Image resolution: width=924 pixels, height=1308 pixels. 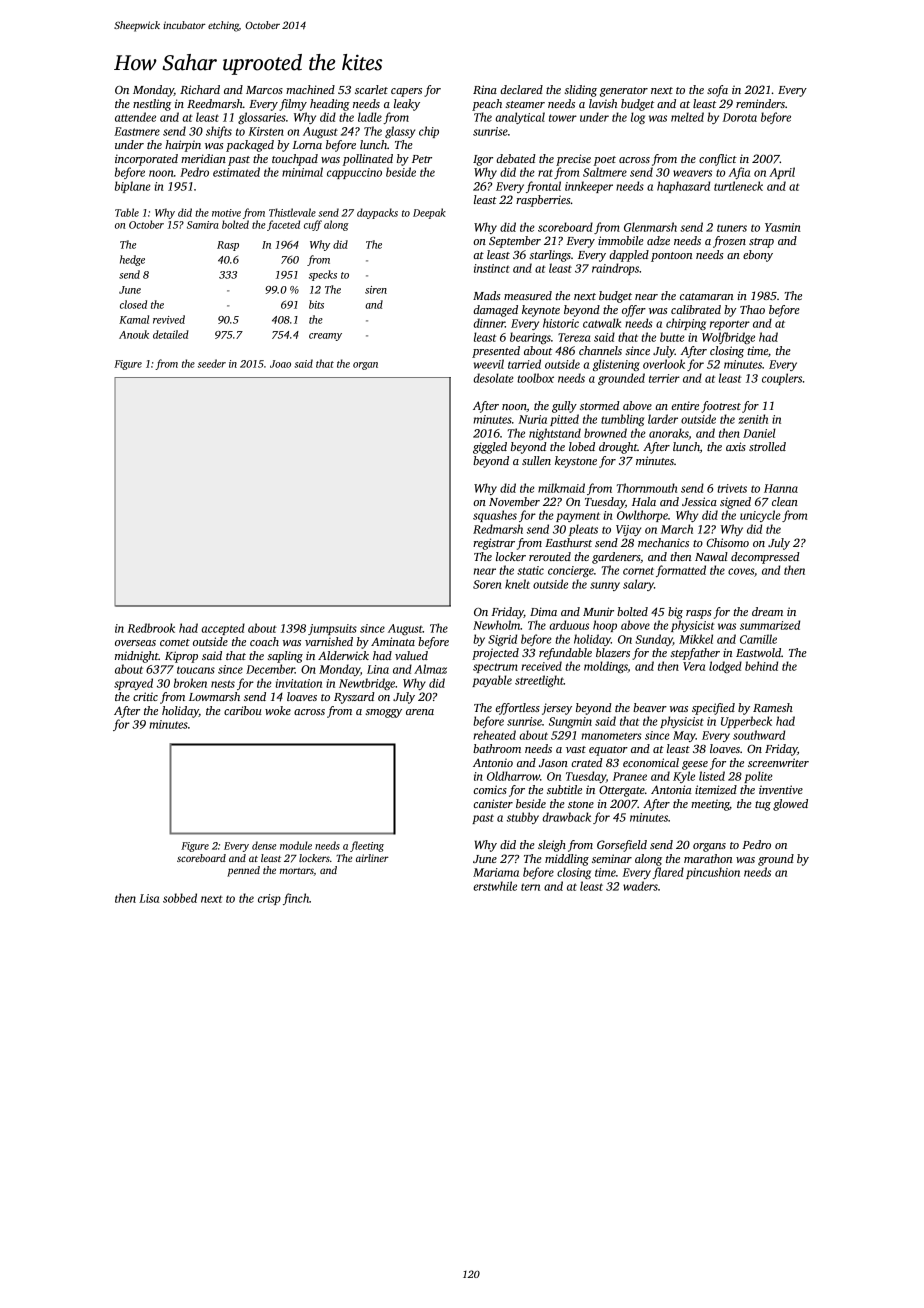 I want to click on Joao, so click(x=280, y=364).
